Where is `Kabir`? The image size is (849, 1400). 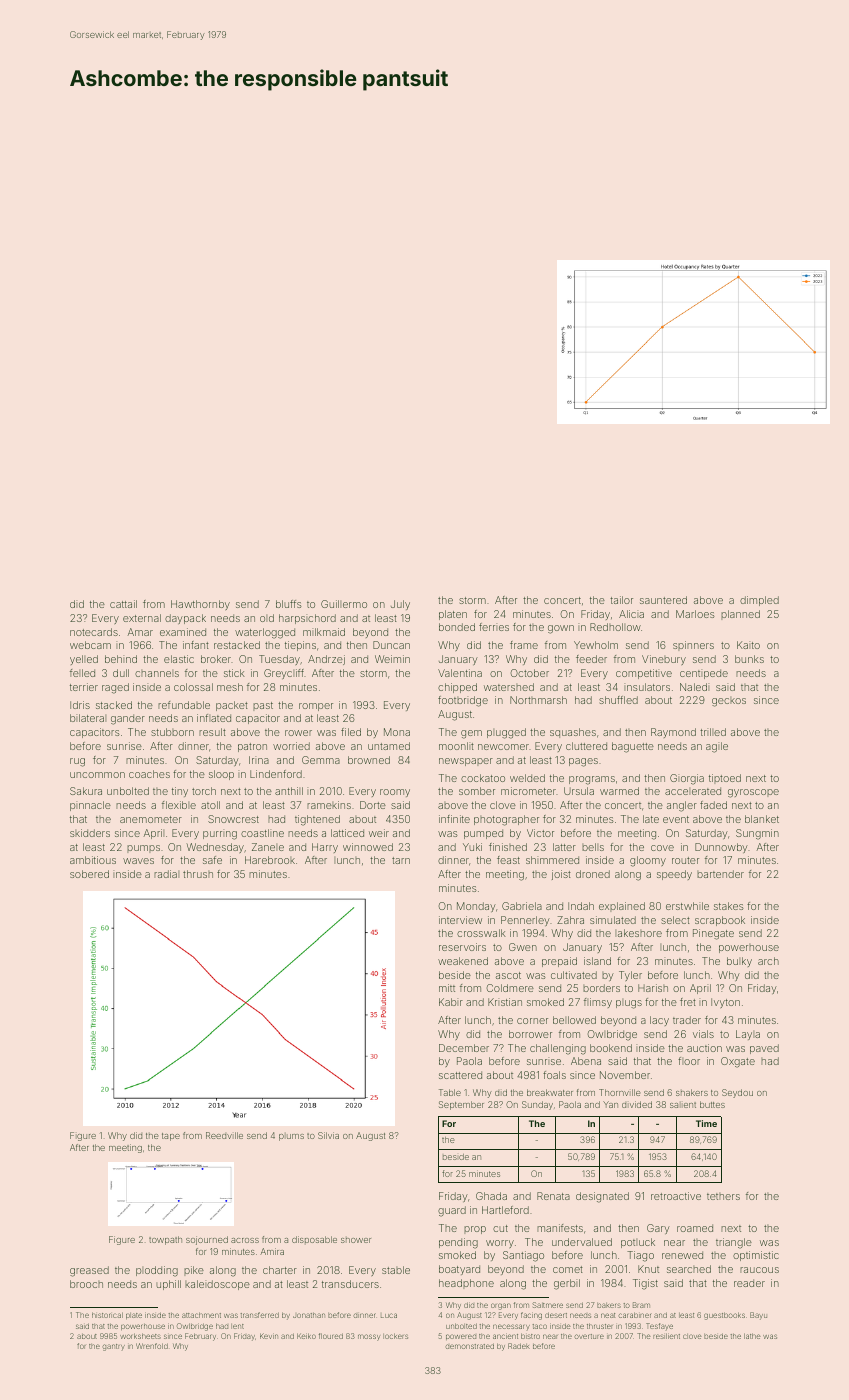
Kabir is located at coordinates (451, 1002).
